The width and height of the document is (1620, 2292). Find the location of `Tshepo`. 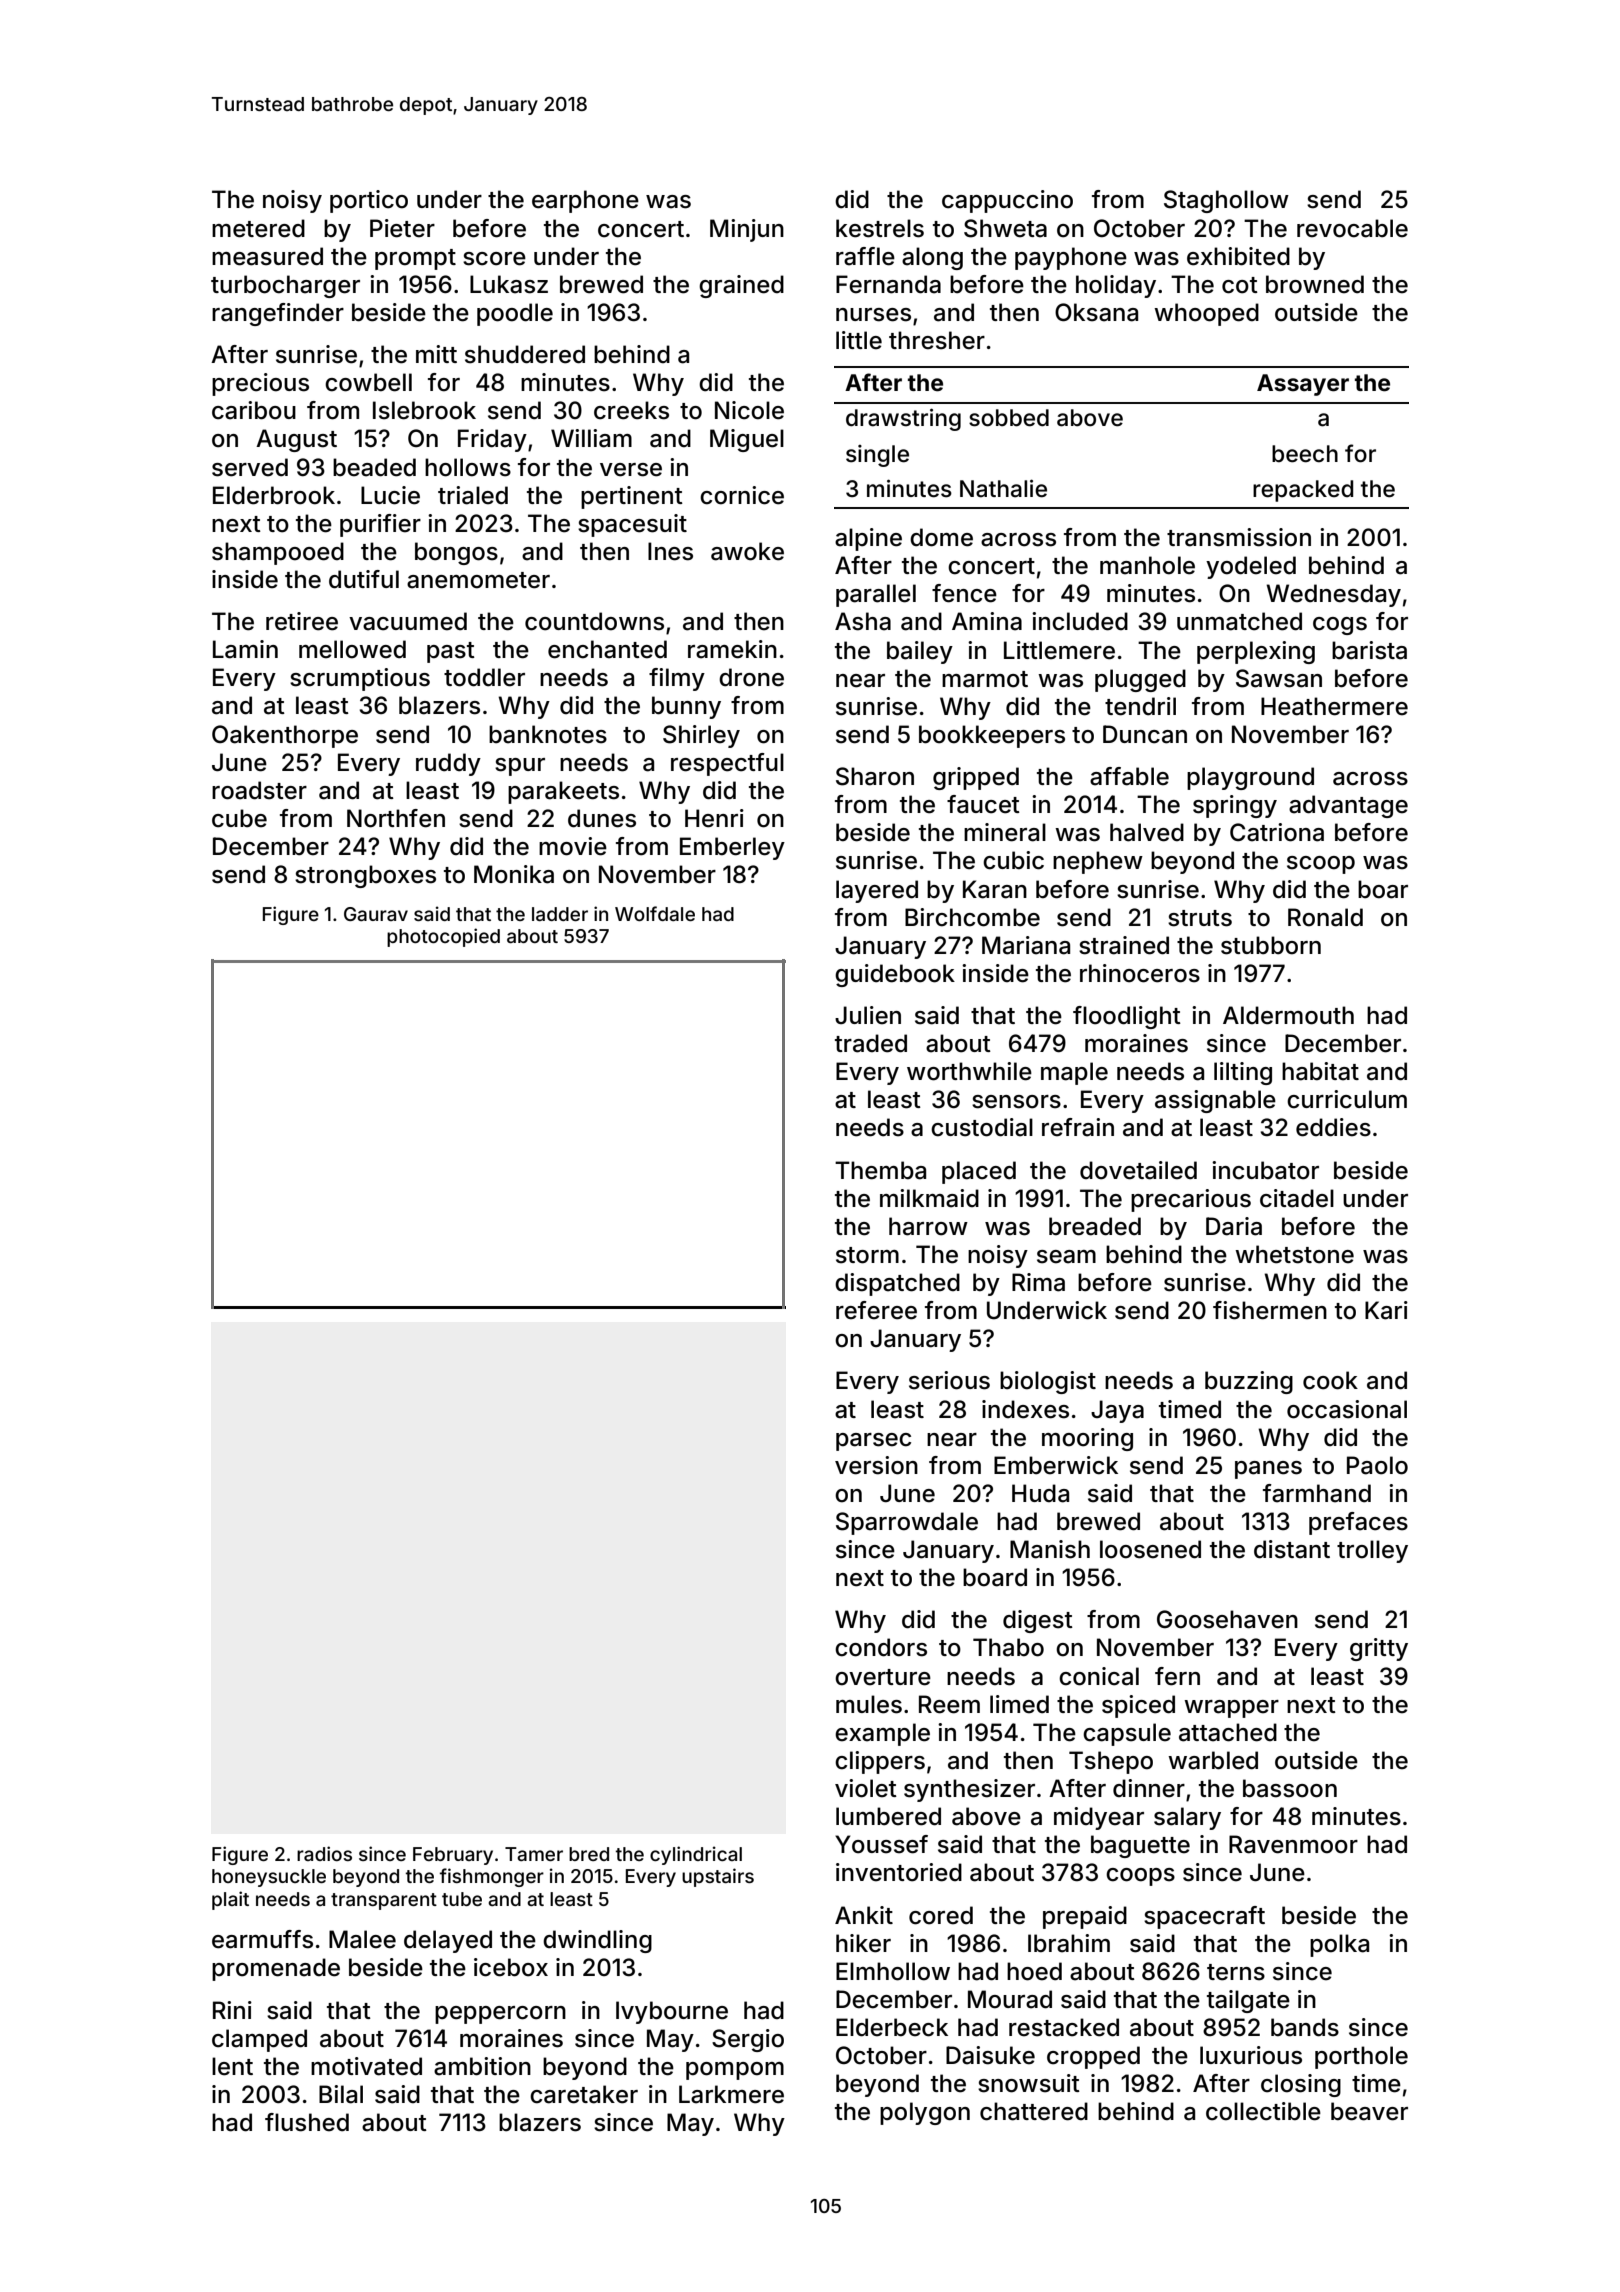

Tshepo is located at coordinates (1111, 1762).
